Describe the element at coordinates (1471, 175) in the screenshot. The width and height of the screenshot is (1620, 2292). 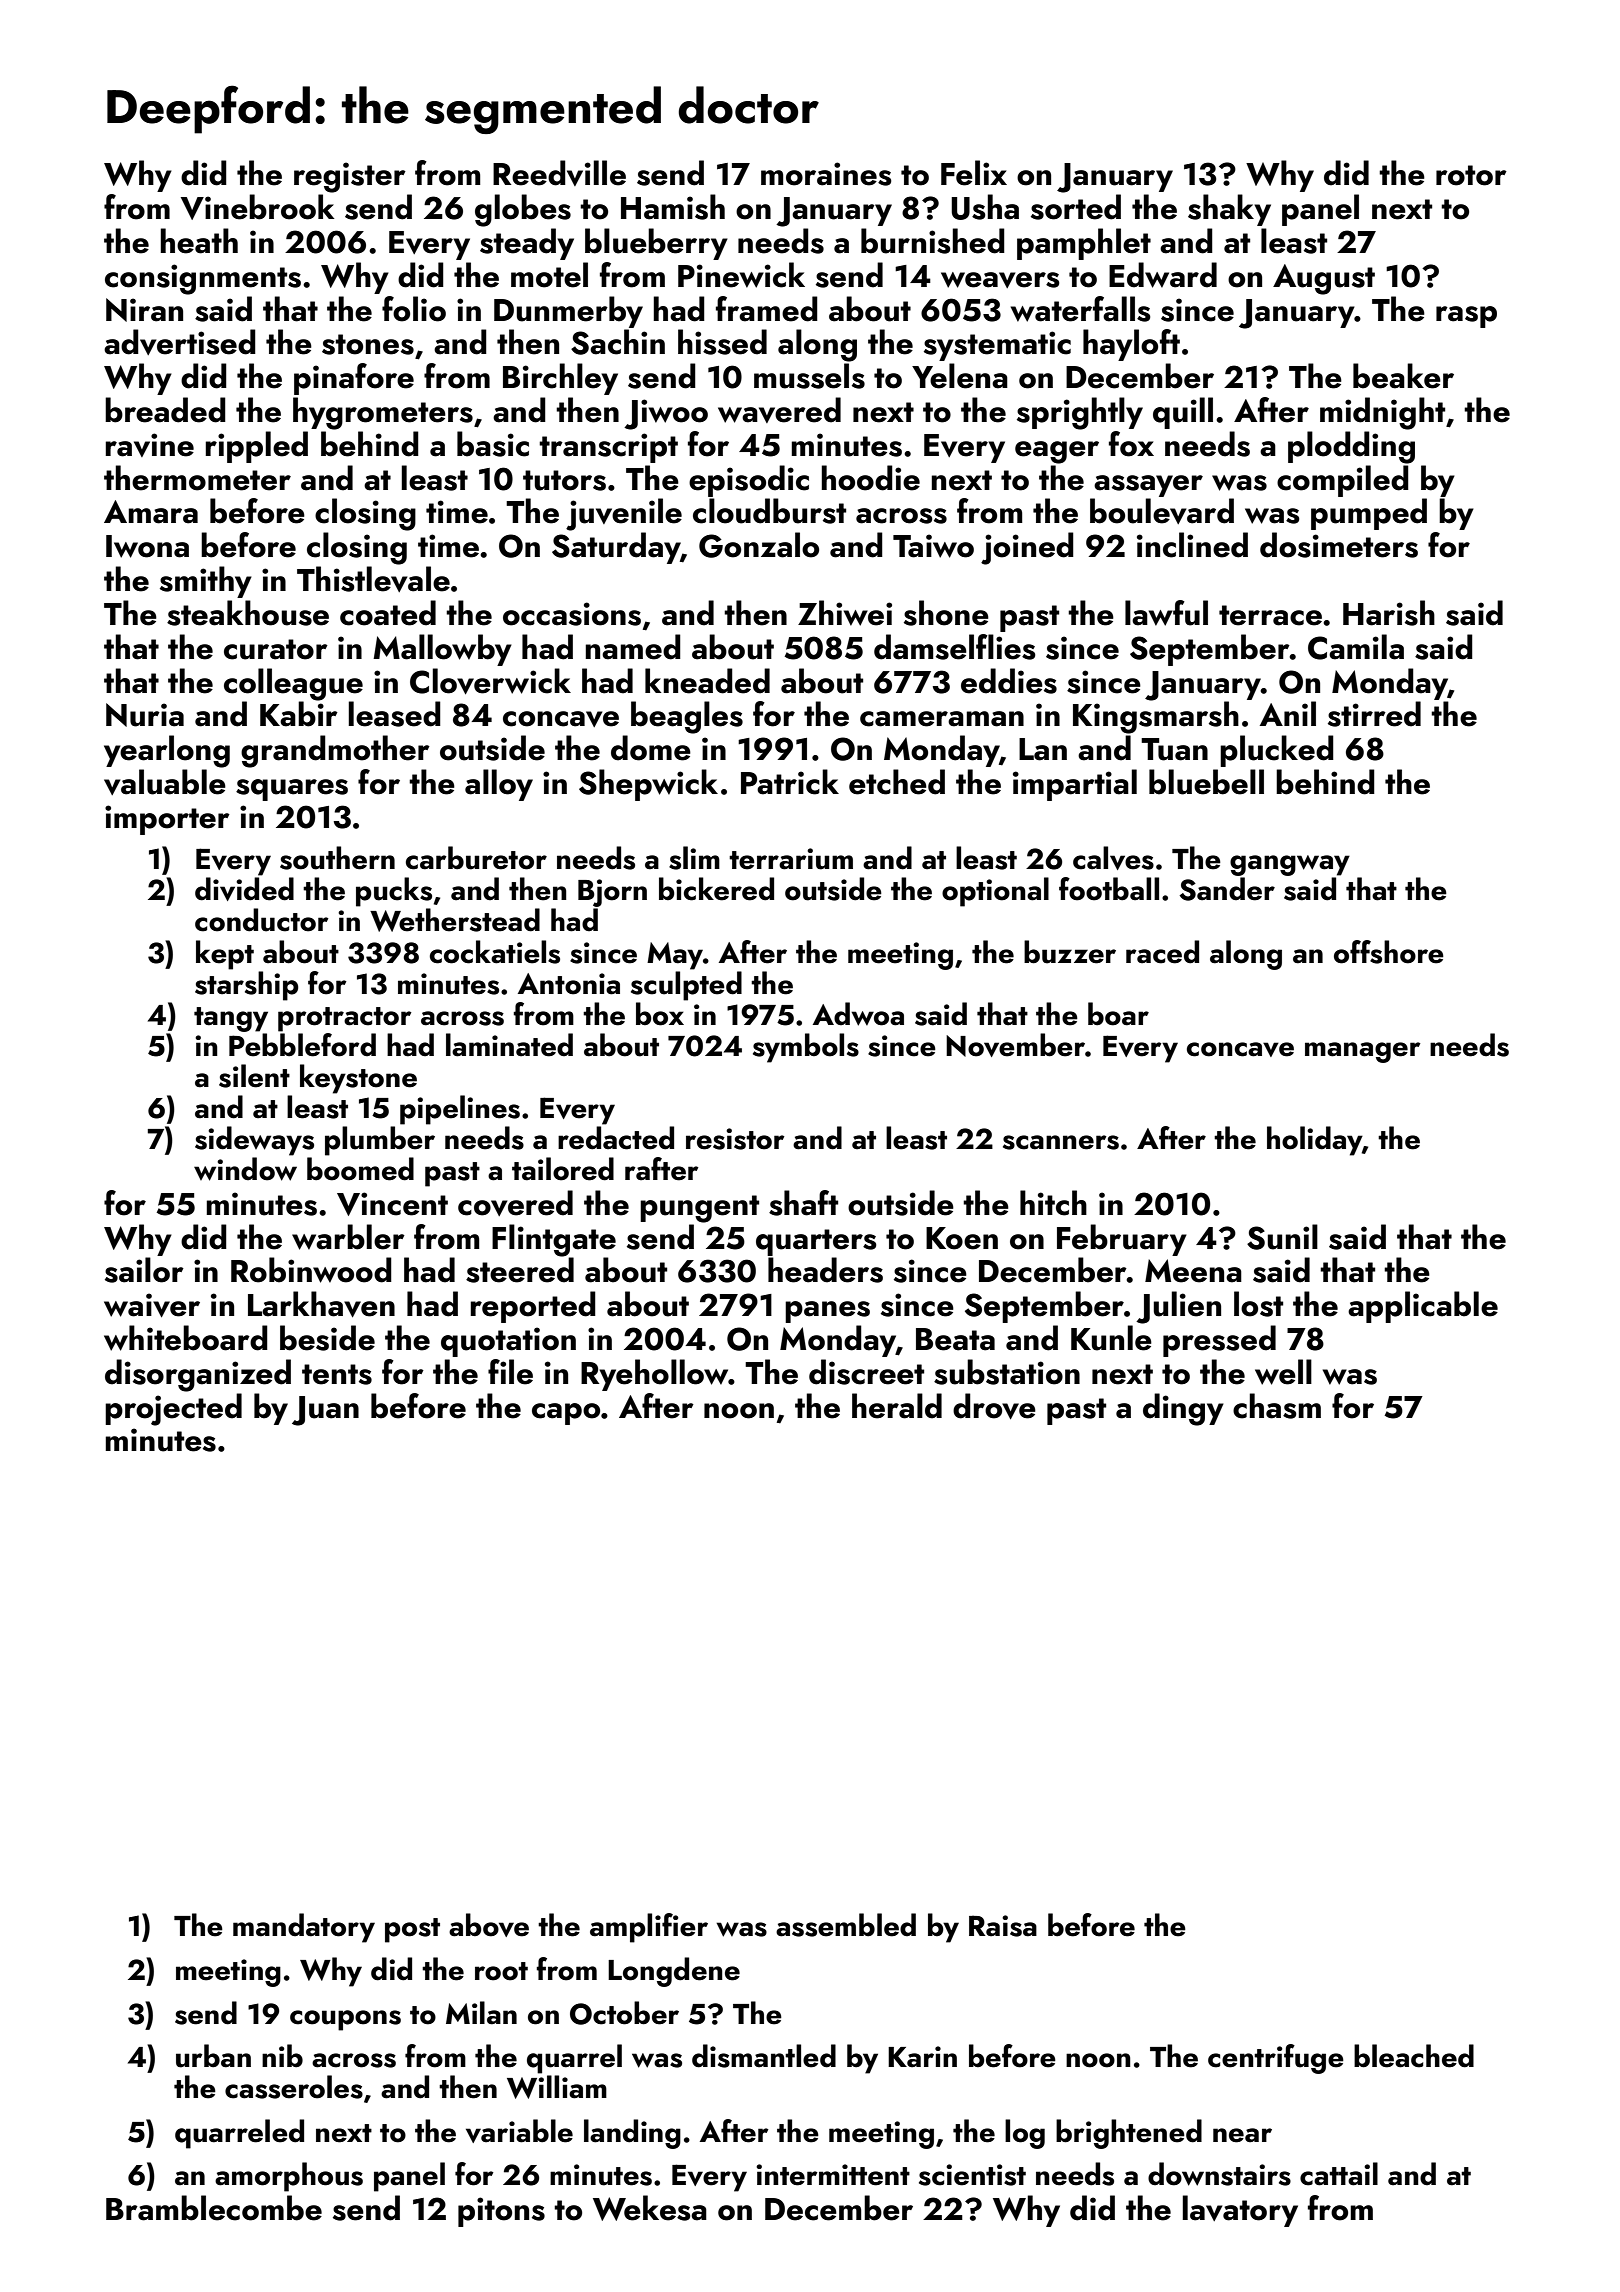
I see `rotor` at that location.
